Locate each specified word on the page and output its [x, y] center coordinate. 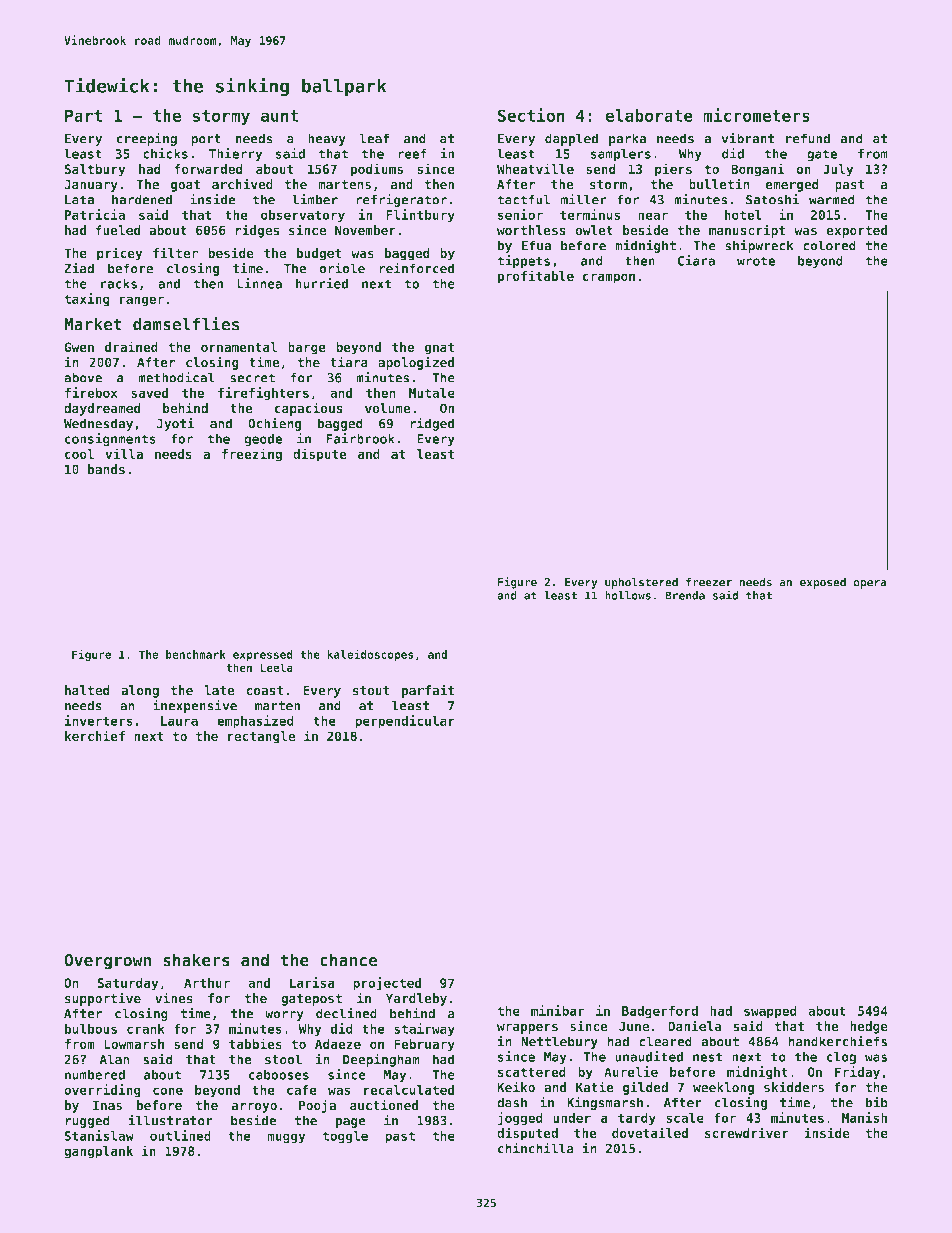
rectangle [261, 737]
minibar [557, 1010]
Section [531, 115]
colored [829, 245]
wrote [756, 261]
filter [175, 252]
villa [124, 453]
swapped [770, 1012]
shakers [196, 960]
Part [83, 116]
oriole [342, 268]
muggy [286, 1138]
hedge [869, 1027]
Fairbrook [361, 438]
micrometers [757, 115]
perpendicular [405, 721]
